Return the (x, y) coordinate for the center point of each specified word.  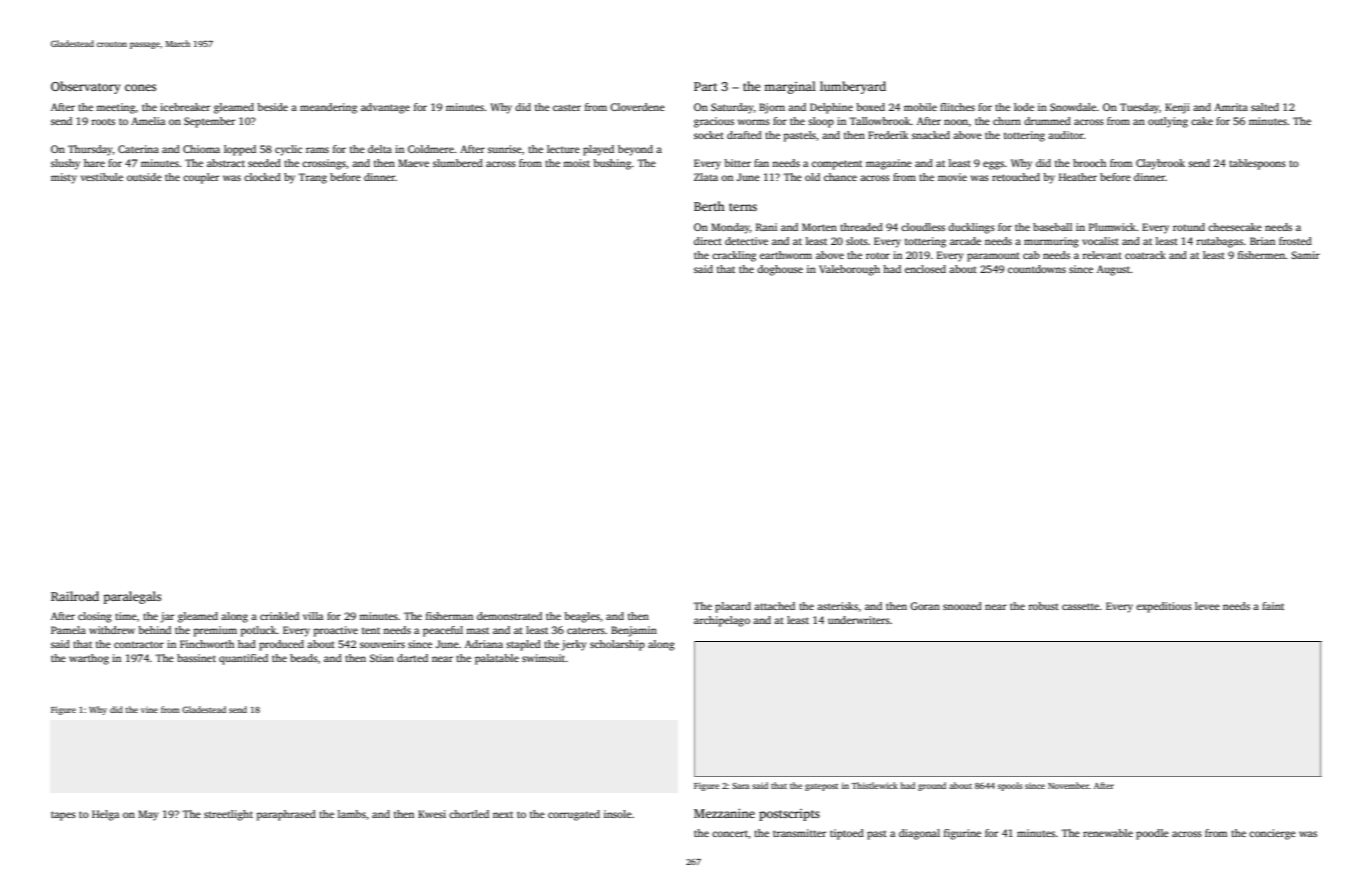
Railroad (75, 596)
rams (317, 150)
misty (64, 178)
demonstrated (509, 616)
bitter (737, 163)
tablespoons (1257, 164)
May (148, 815)
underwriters (859, 620)
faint (1273, 606)
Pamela (68, 630)
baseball (1052, 227)
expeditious (1164, 607)
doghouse (780, 270)
